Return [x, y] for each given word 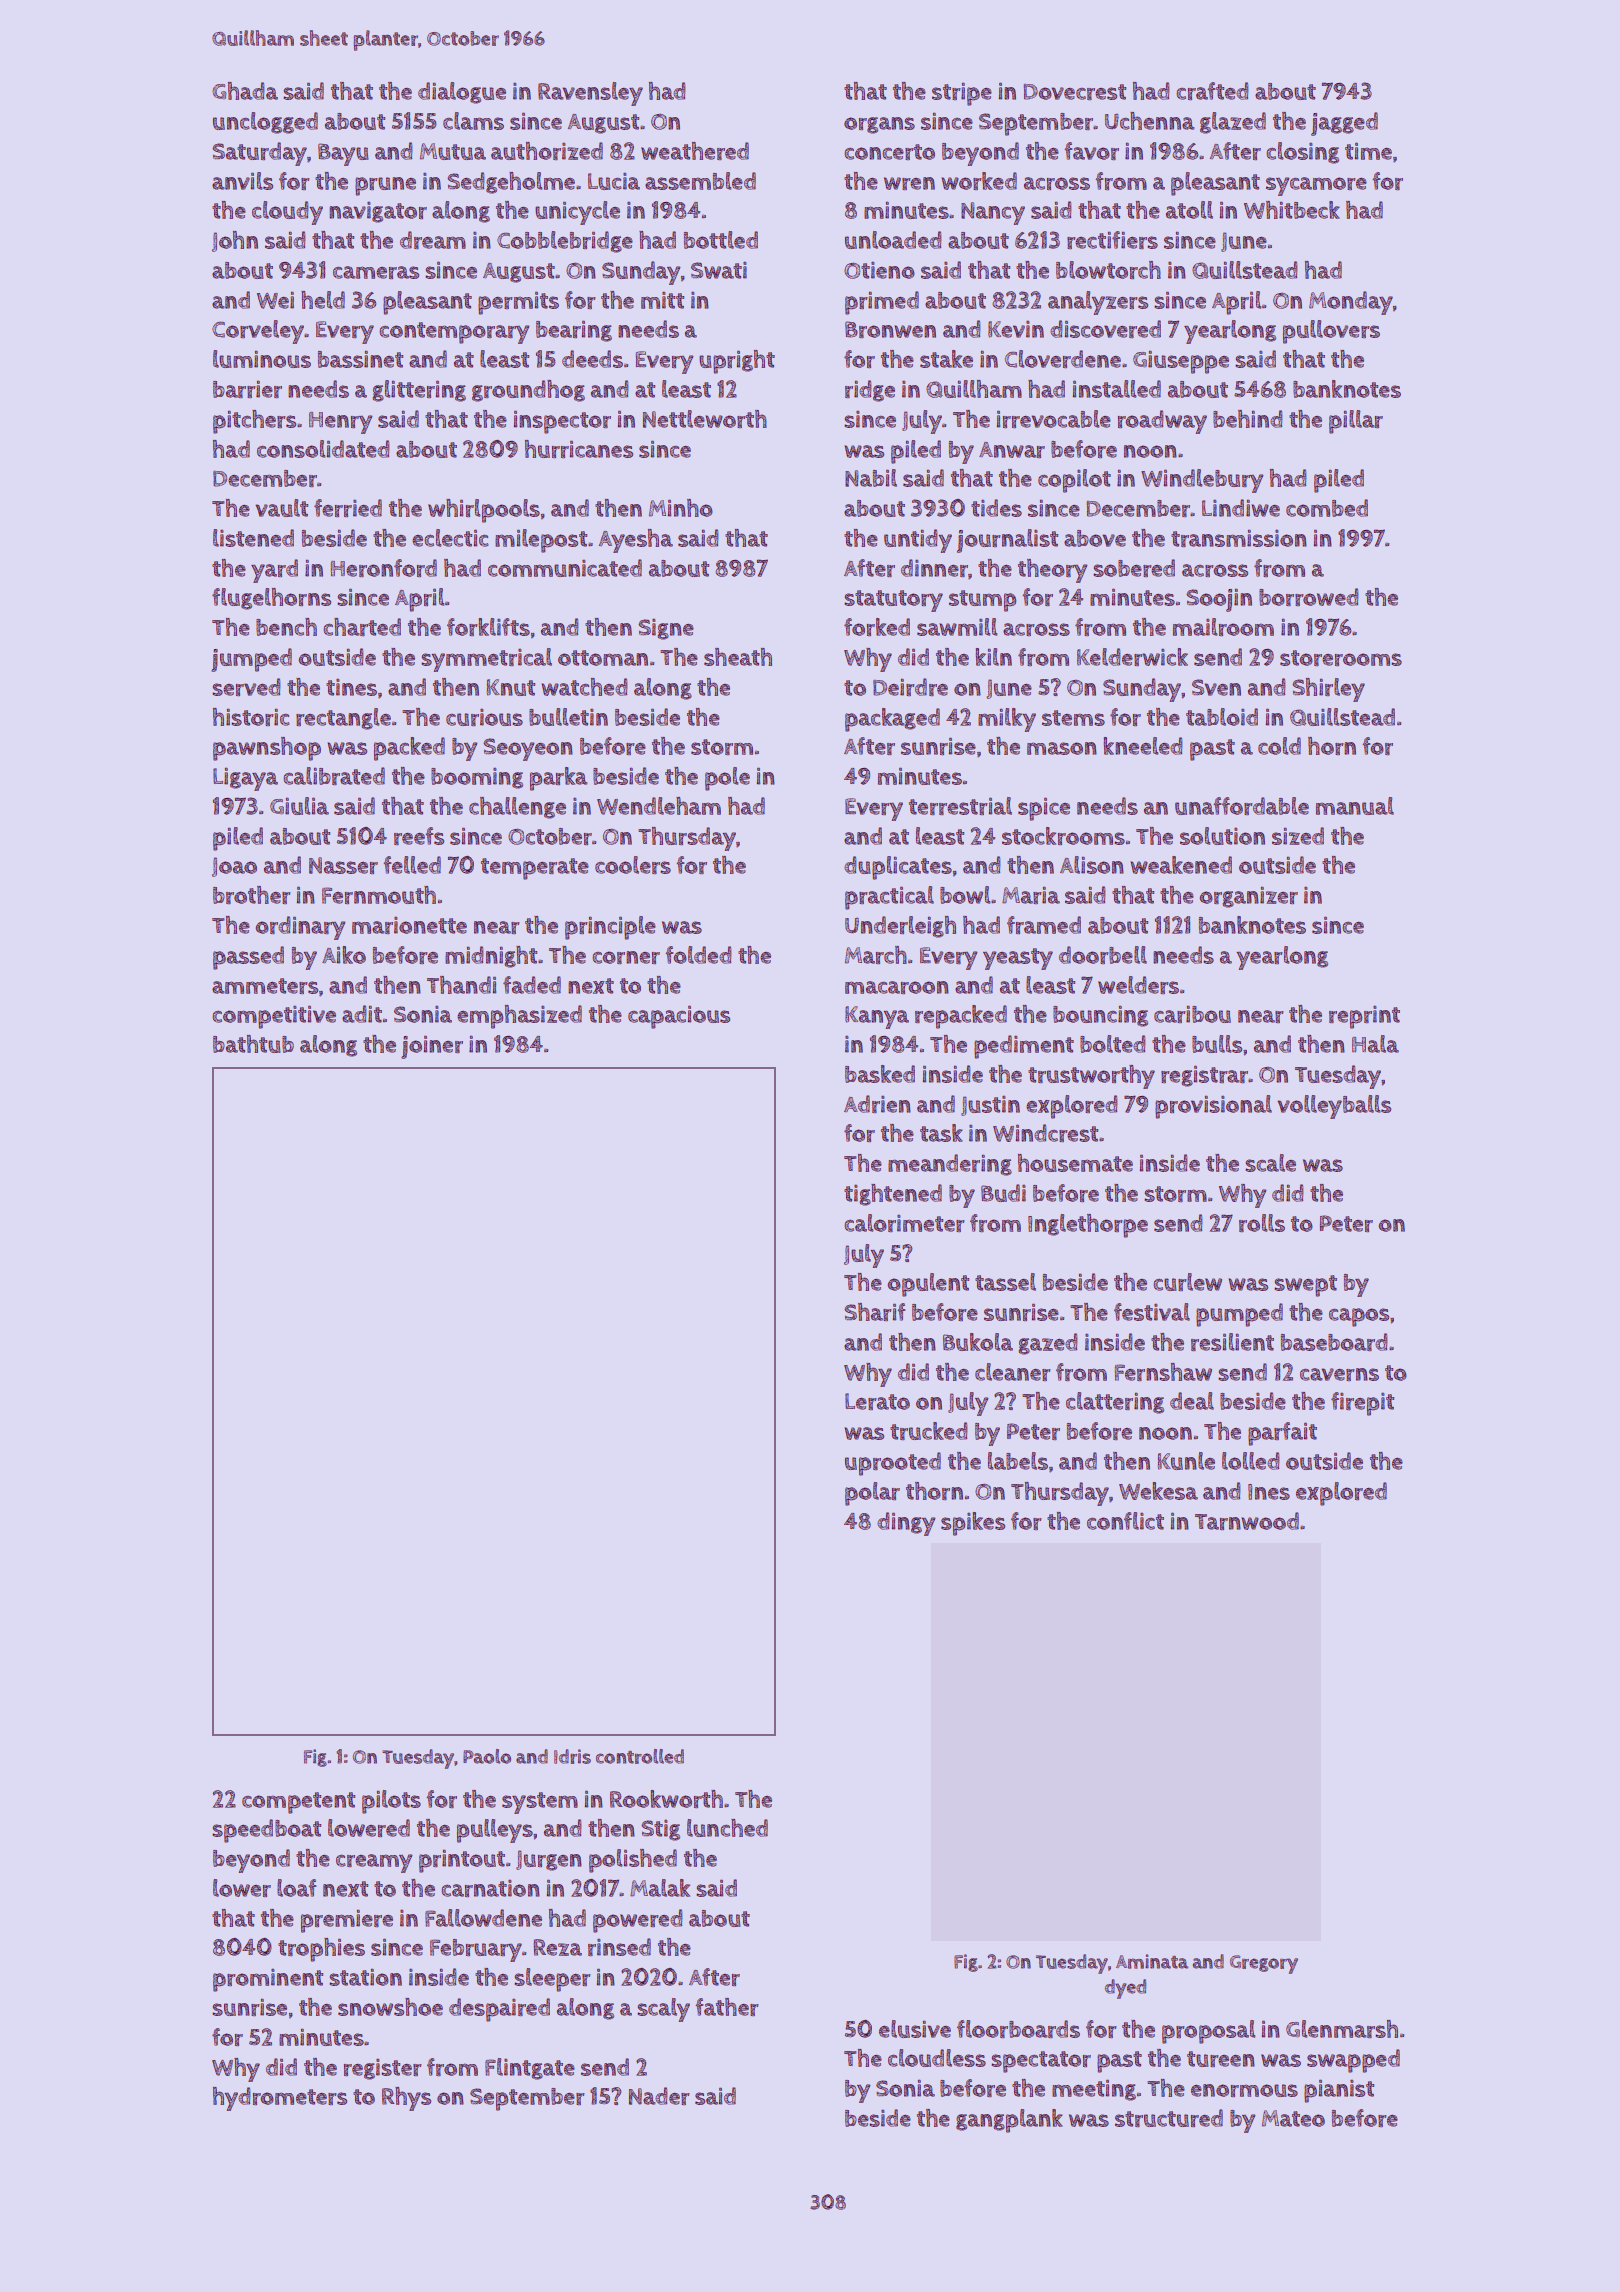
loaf [296, 1888]
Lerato [877, 1401]
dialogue [462, 93]
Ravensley [590, 94]
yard [274, 571]
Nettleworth [705, 419]
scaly [663, 2010]
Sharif [874, 1312]
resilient [1232, 1342]
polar [872, 1494]
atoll [1189, 210]
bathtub [253, 1044]
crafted [1212, 91]
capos [1359, 1317]
